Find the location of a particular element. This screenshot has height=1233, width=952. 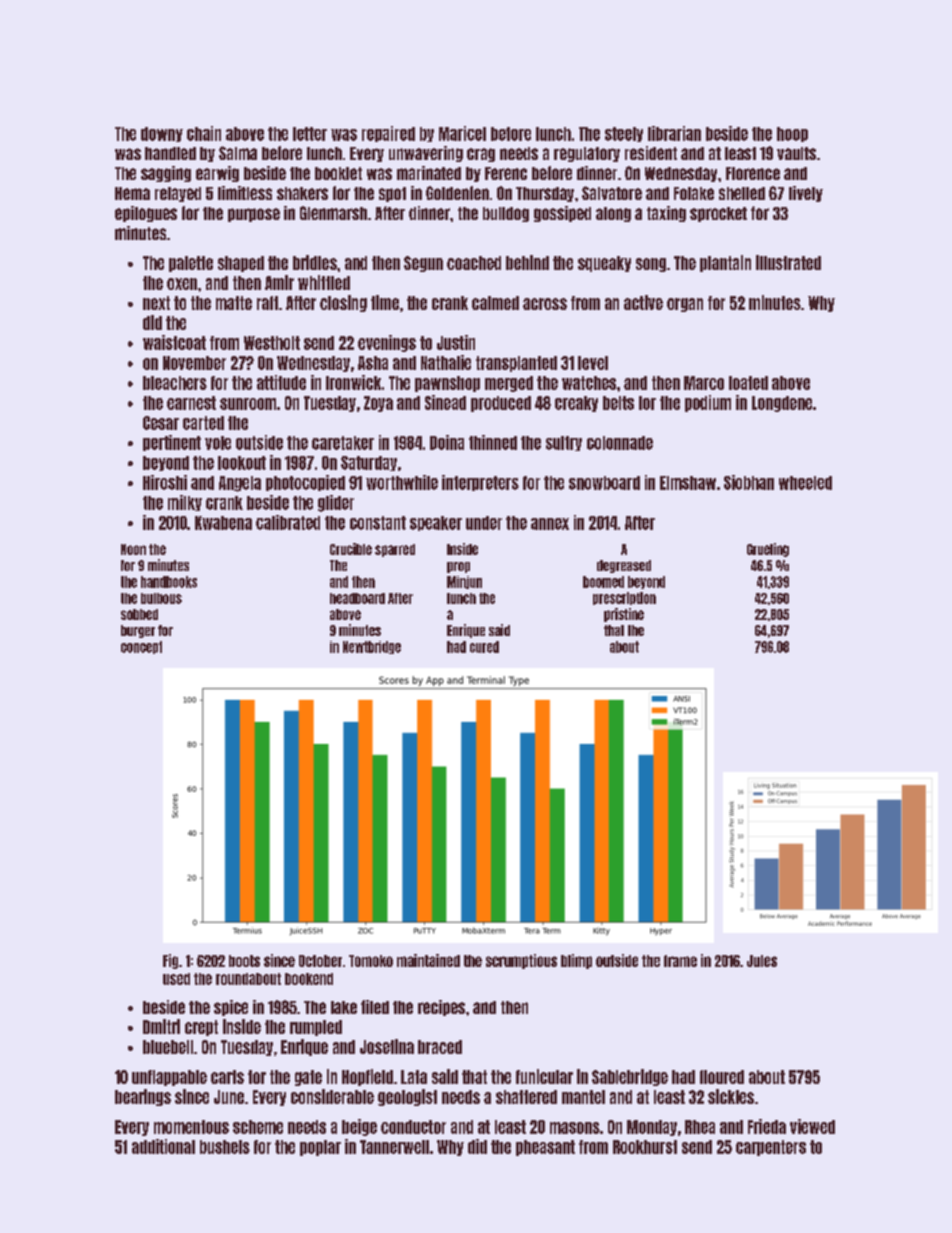

Maricel is located at coordinates (462, 133).
